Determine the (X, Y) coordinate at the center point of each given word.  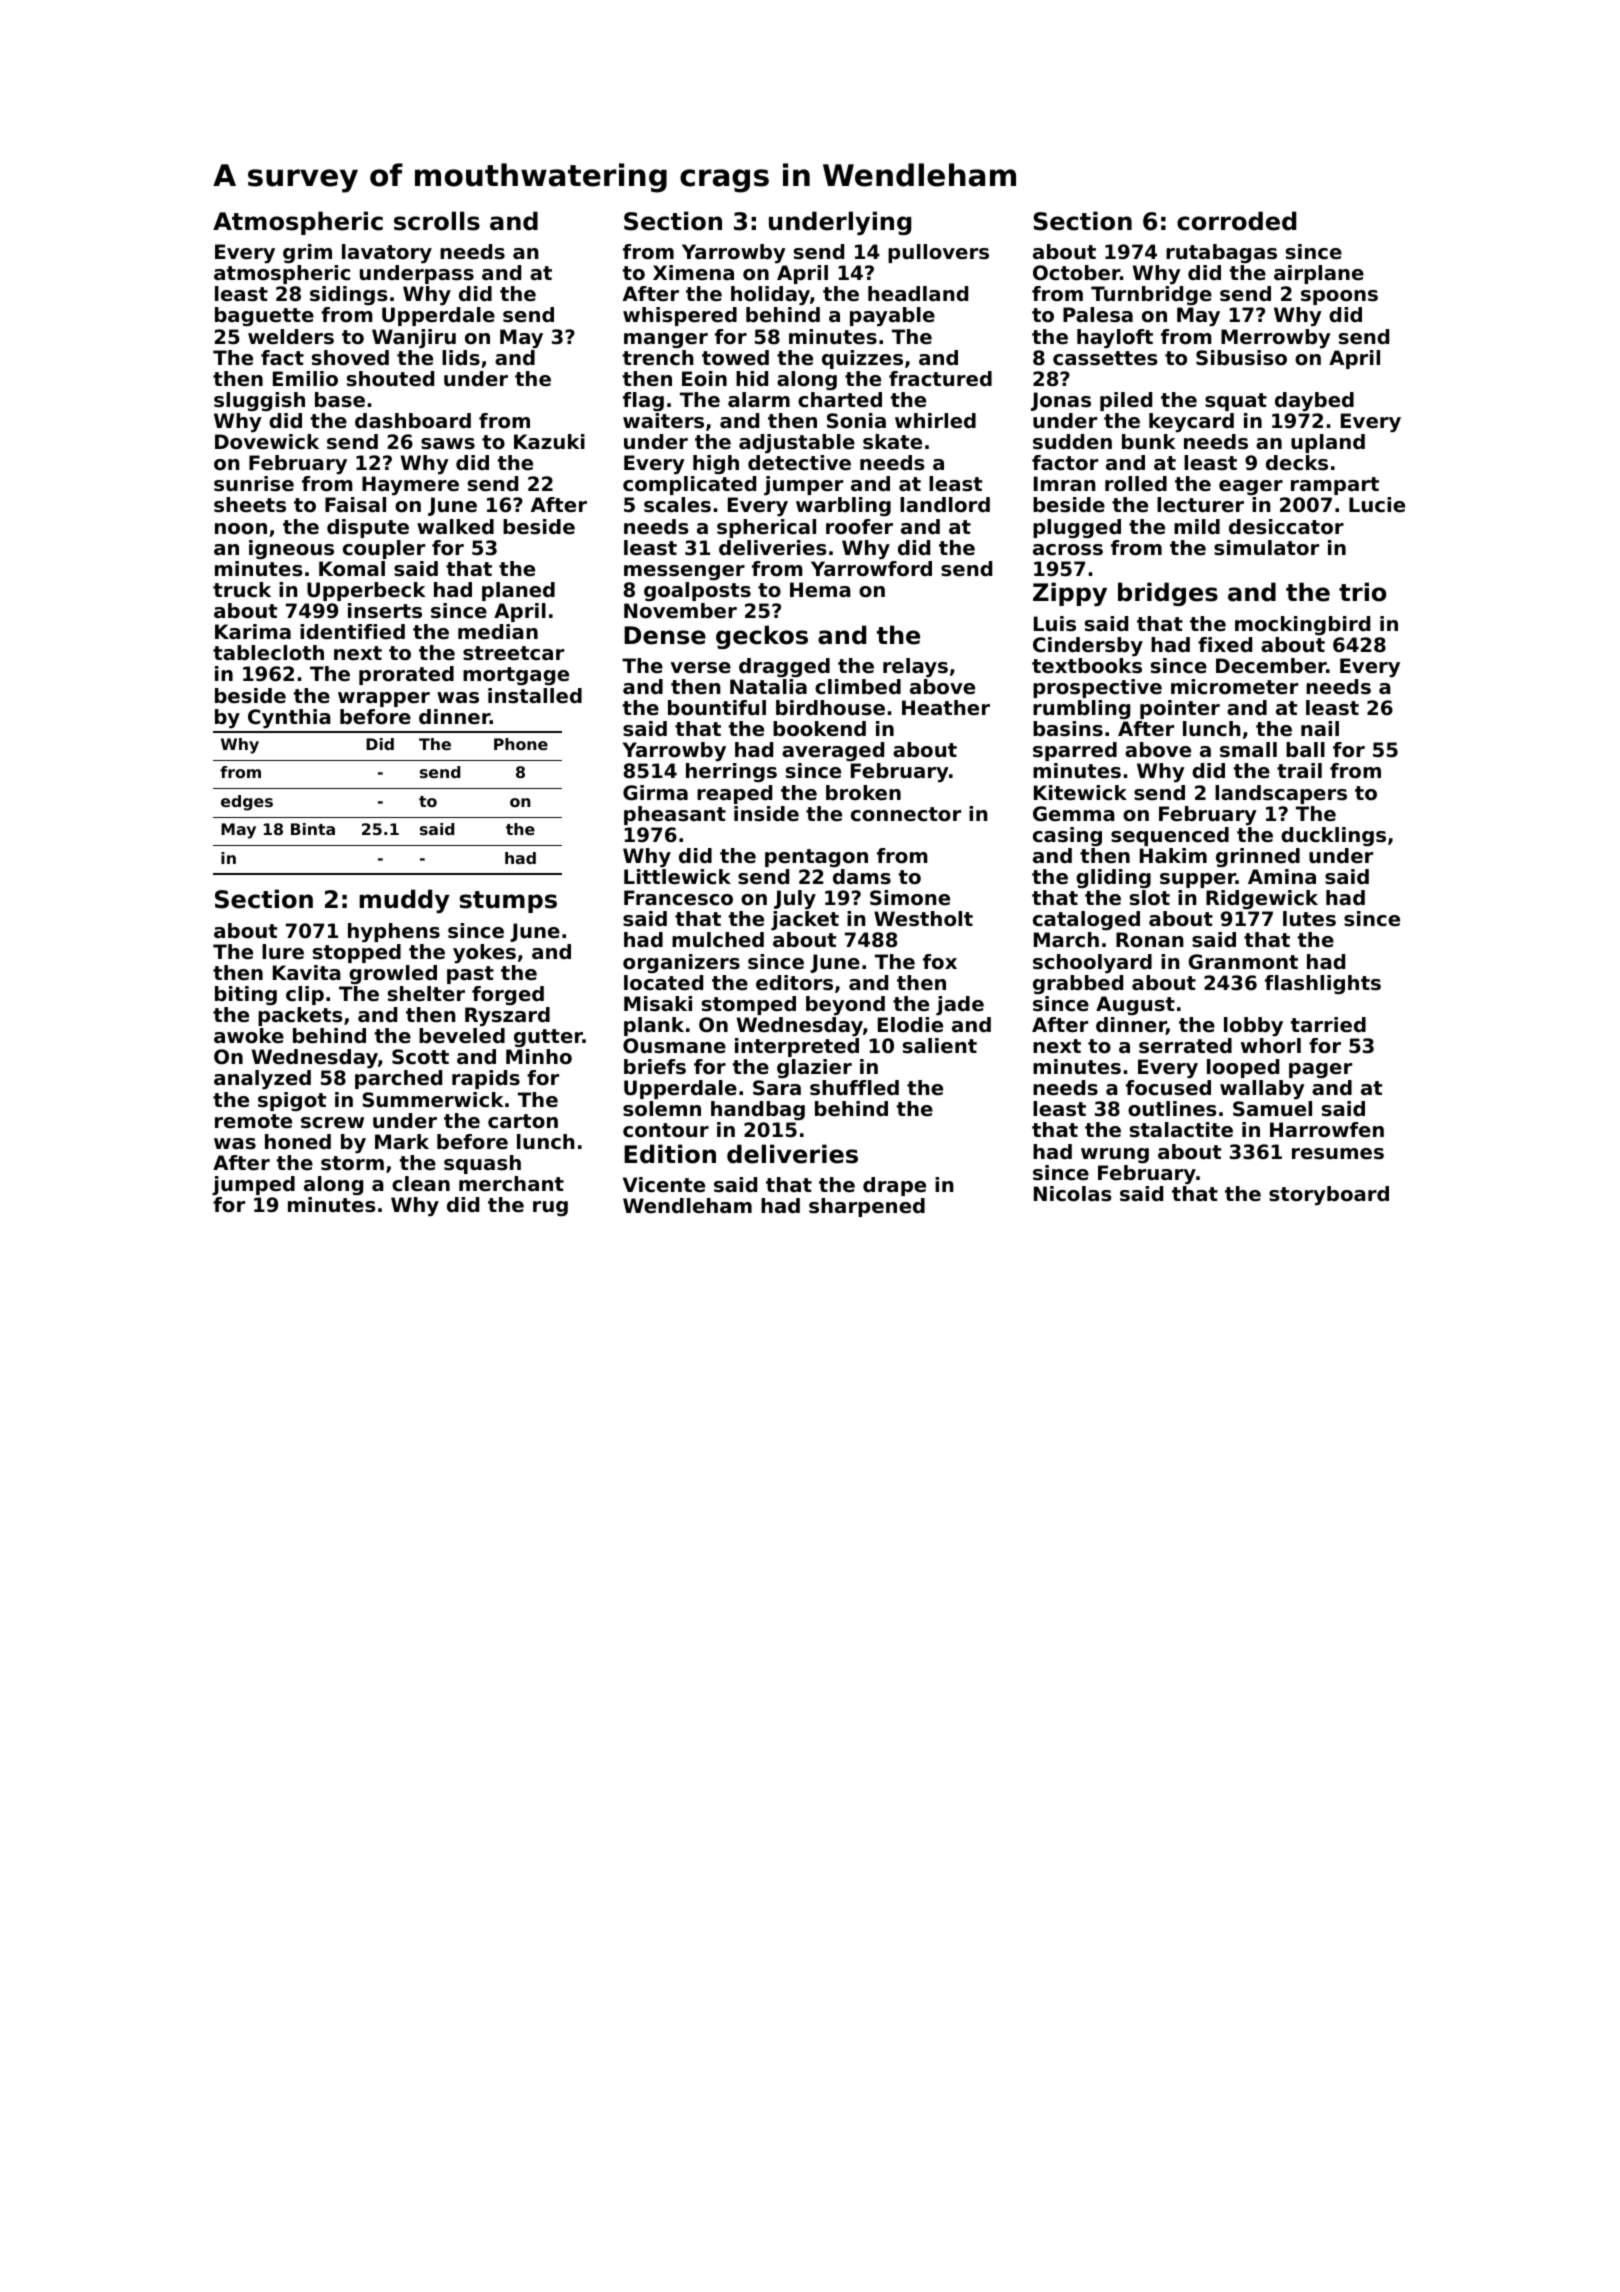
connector (906, 814)
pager (1320, 1070)
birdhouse (830, 708)
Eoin (704, 379)
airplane (1319, 274)
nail (1320, 729)
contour (666, 1130)
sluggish (259, 401)
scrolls (437, 221)
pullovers (938, 253)
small (1248, 750)
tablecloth (268, 653)
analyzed (262, 1080)
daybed (1314, 402)
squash (482, 1164)
